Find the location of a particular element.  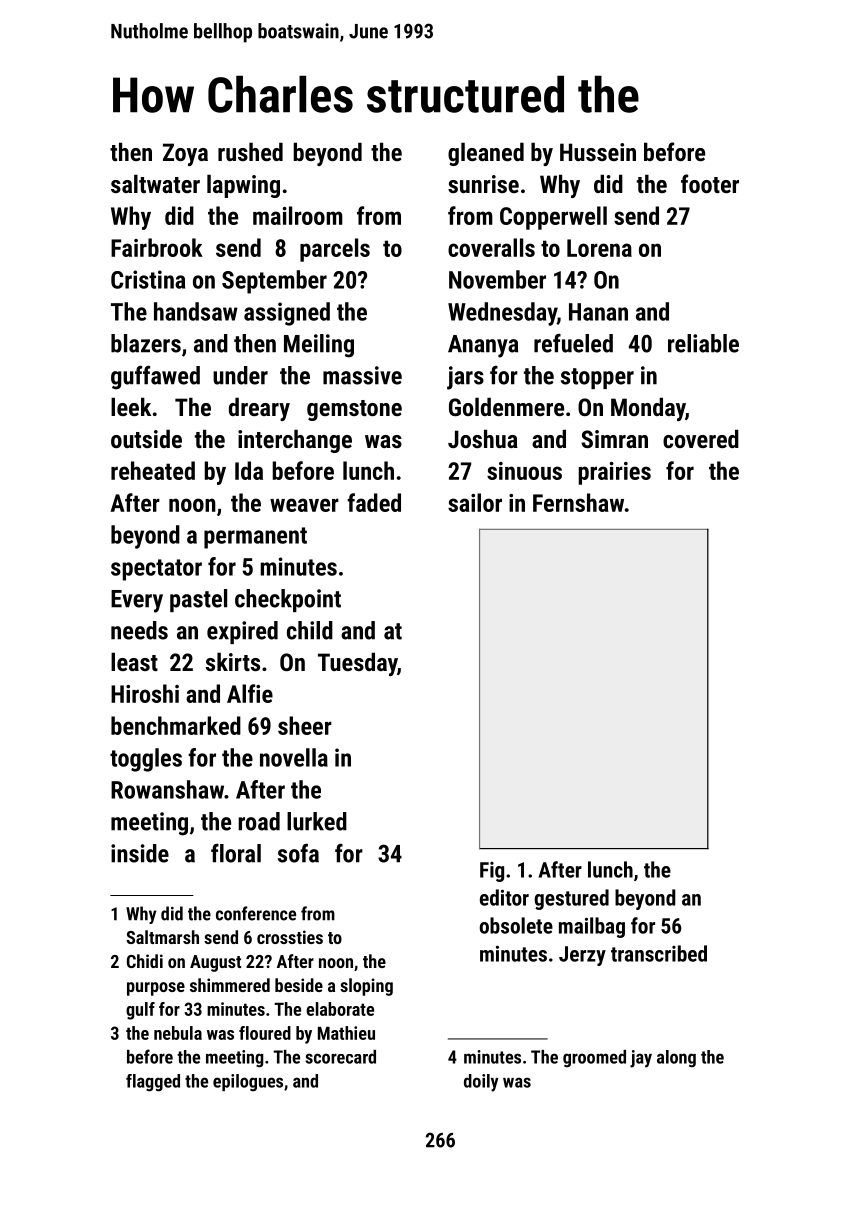

checkpoint is located at coordinates (288, 600).
